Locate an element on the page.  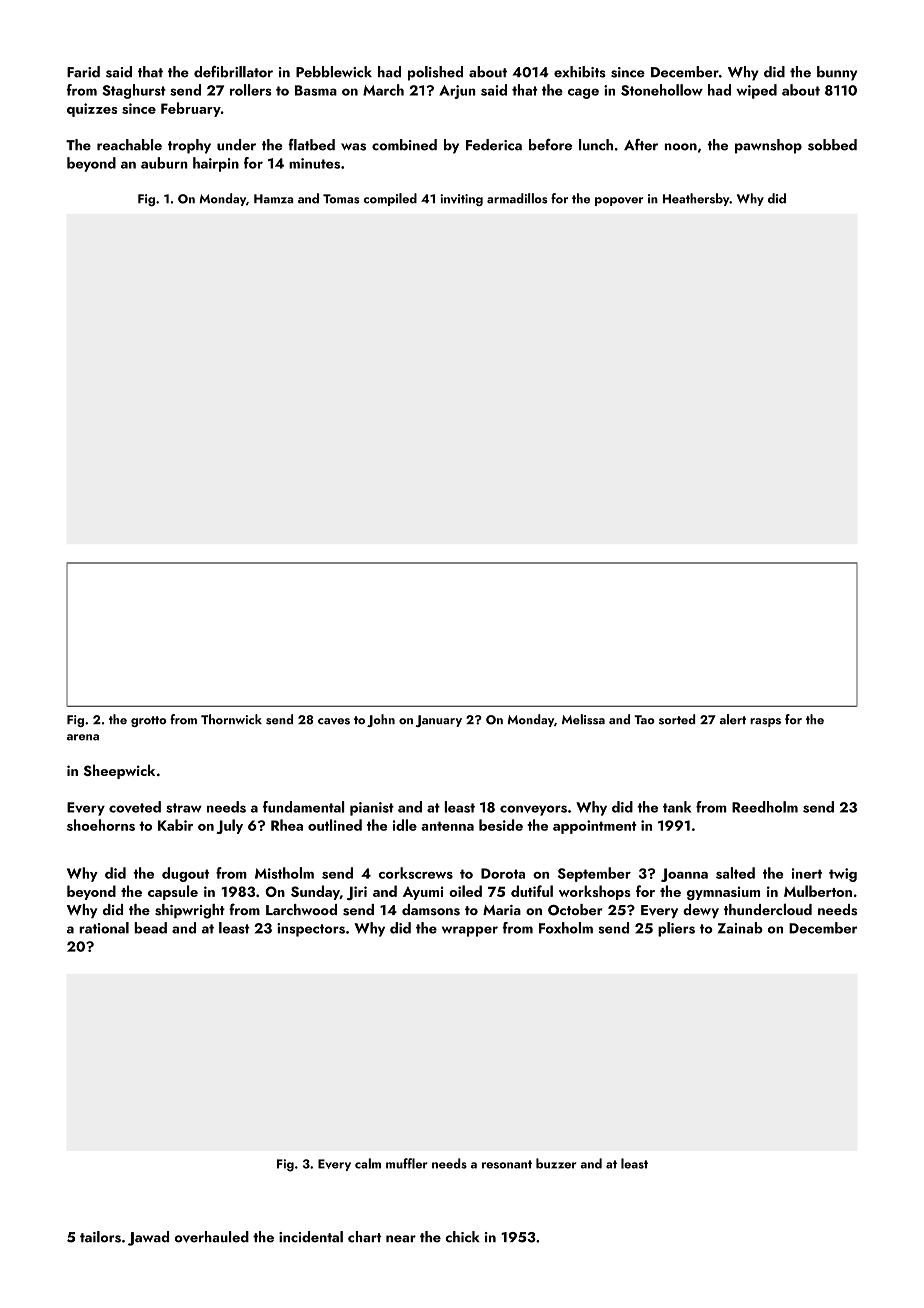
buzzer is located at coordinates (556, 1163).
